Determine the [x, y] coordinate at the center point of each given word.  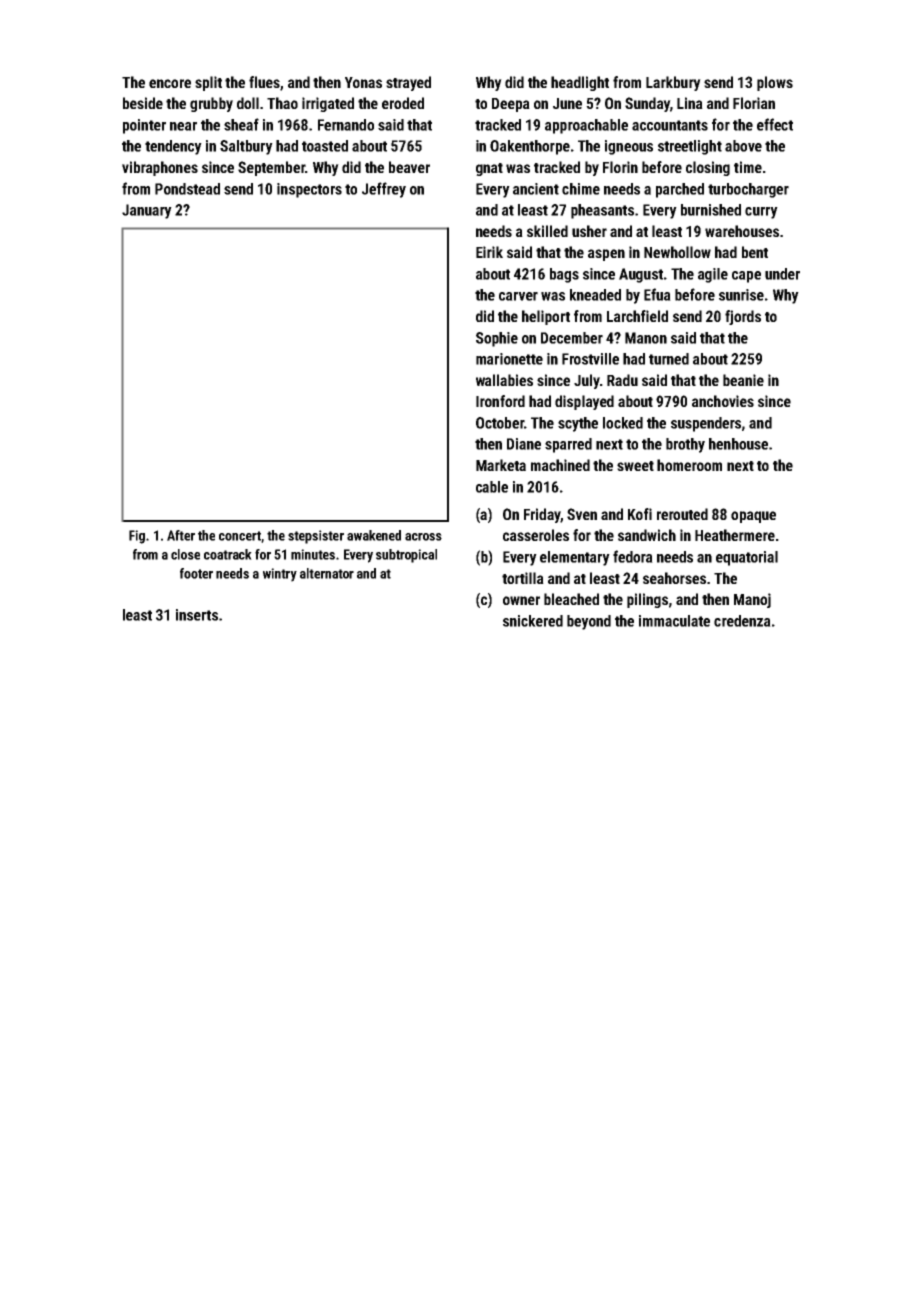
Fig [137, 537]
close [185, 554]
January [147, 211]
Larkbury [673, 83]
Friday [542, 515]
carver [518, 296]
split [208, 83]
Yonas [363, 82]
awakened [374, 535]
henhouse [738, 444]
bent [755, 252]
